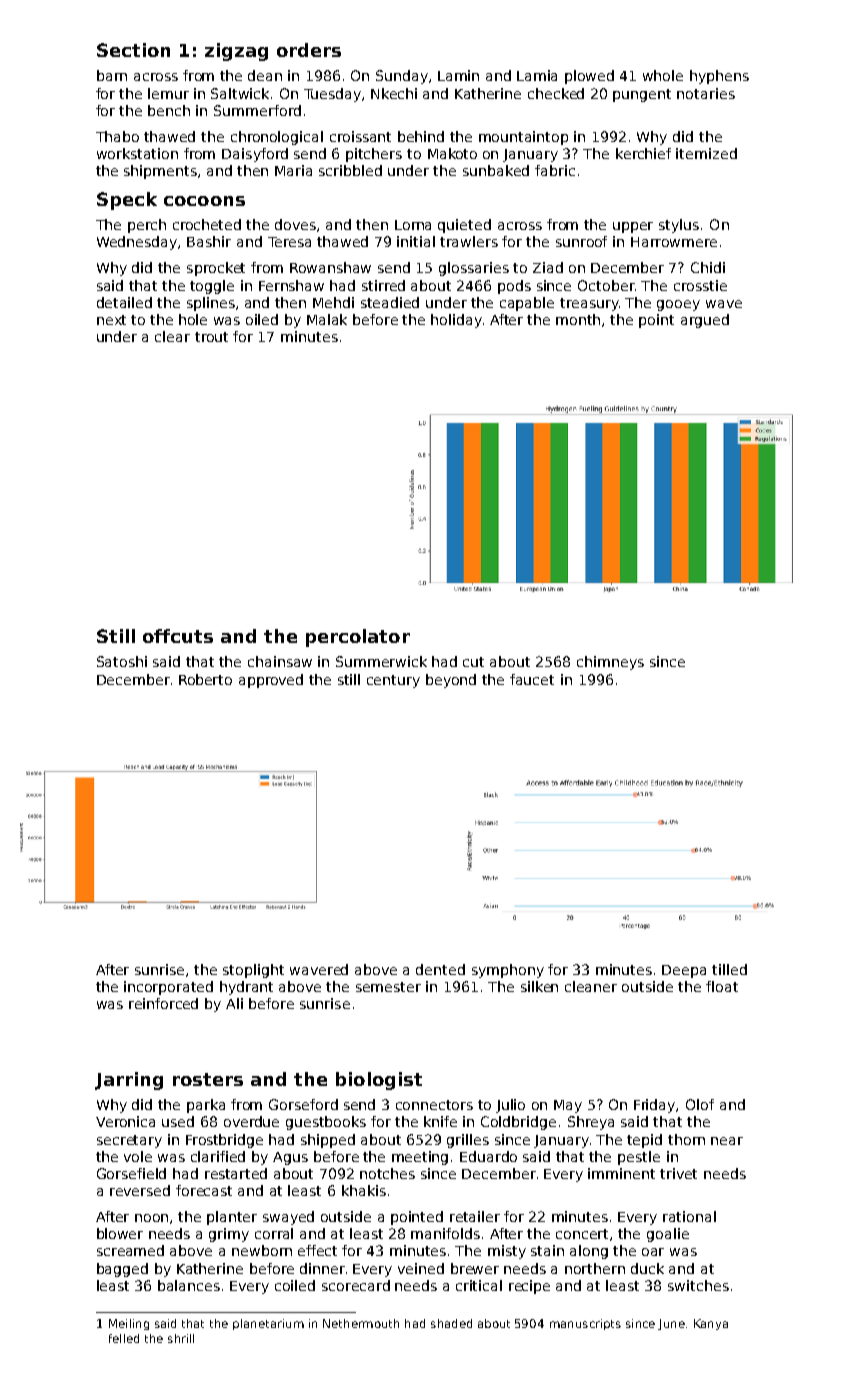  I want to click on chimneys, so click(610, 663).
